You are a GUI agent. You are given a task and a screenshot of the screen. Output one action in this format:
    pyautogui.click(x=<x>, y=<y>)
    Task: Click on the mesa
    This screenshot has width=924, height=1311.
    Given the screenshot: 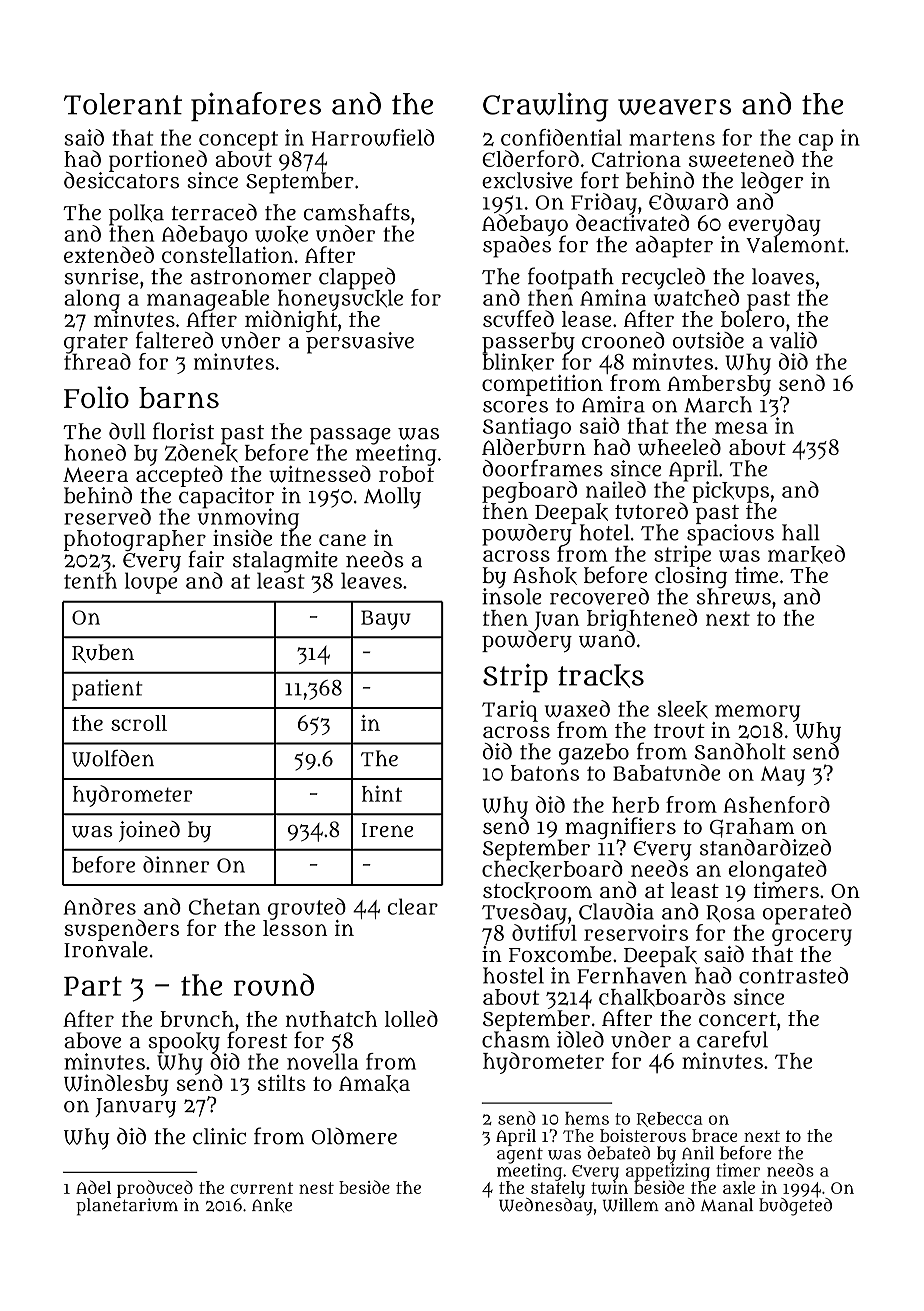 What is the action you would take?
    pyautogui.click(x=741, y=428)
